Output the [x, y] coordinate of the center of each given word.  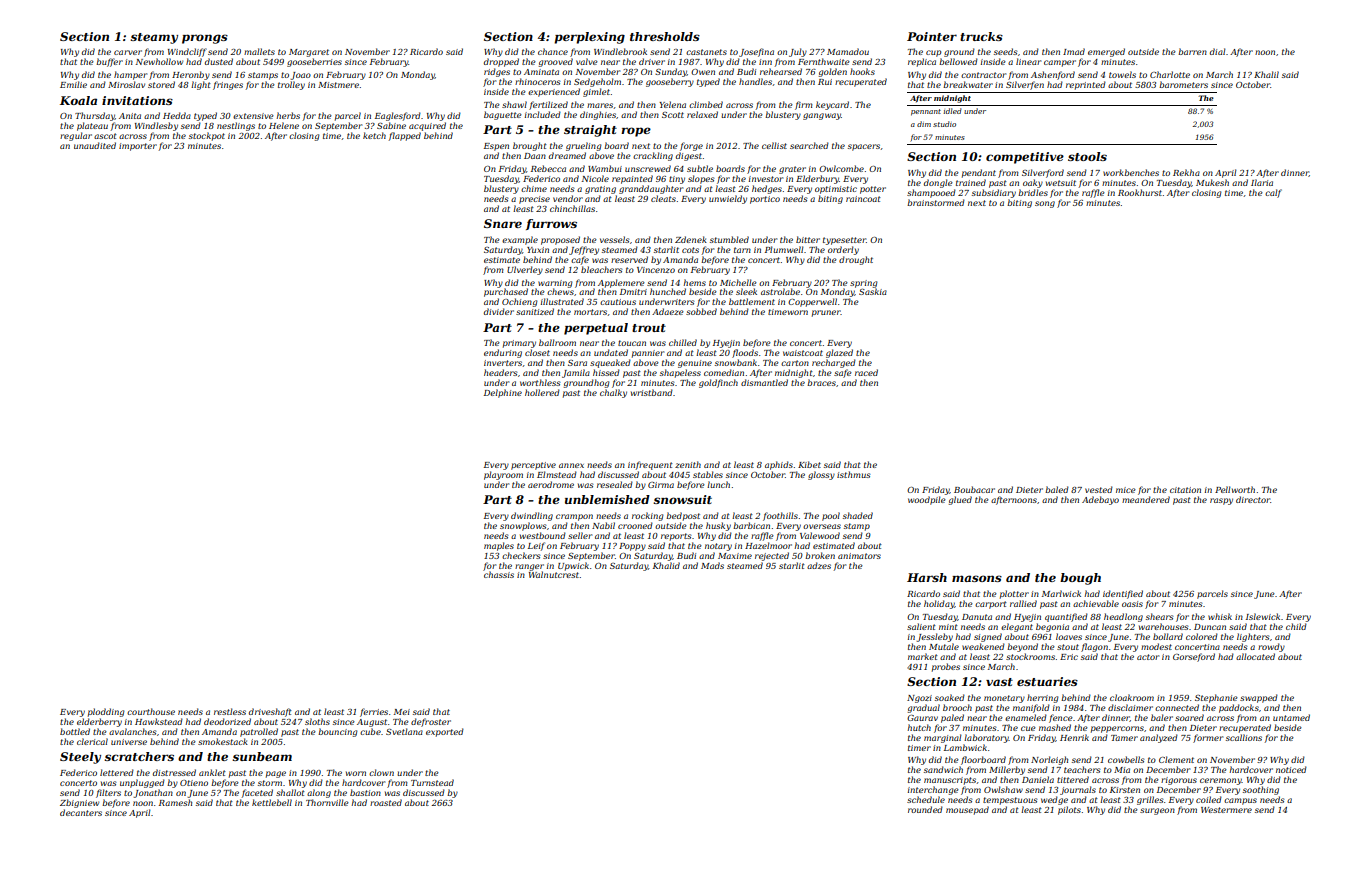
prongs [205, 39]
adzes [819, 565]
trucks [981, 36]
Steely [80, 758]
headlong [1123, 617]
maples [499, 546]
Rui [825, 82]
